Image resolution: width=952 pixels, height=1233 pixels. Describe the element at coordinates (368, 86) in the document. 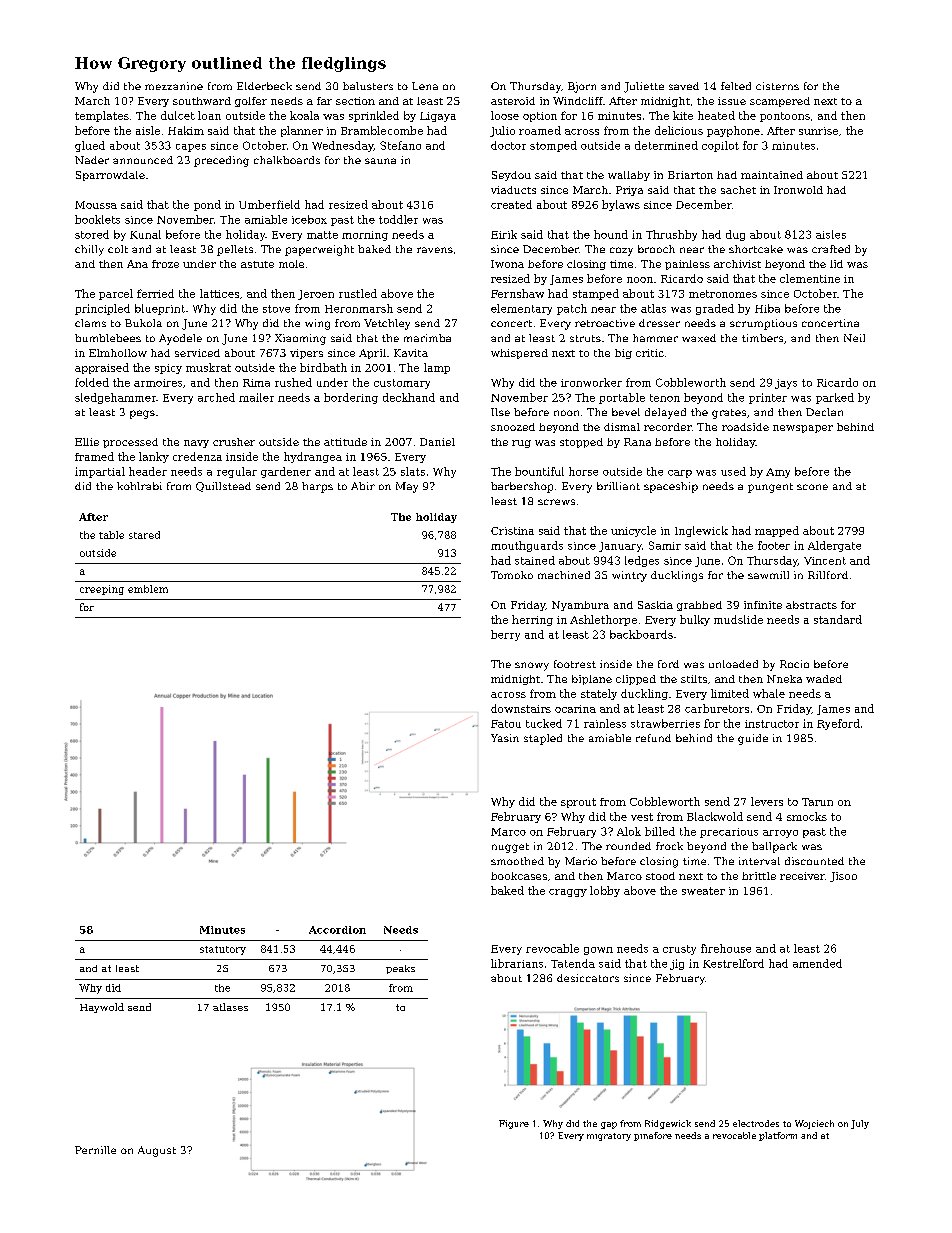

I see `balusters` at that location.
